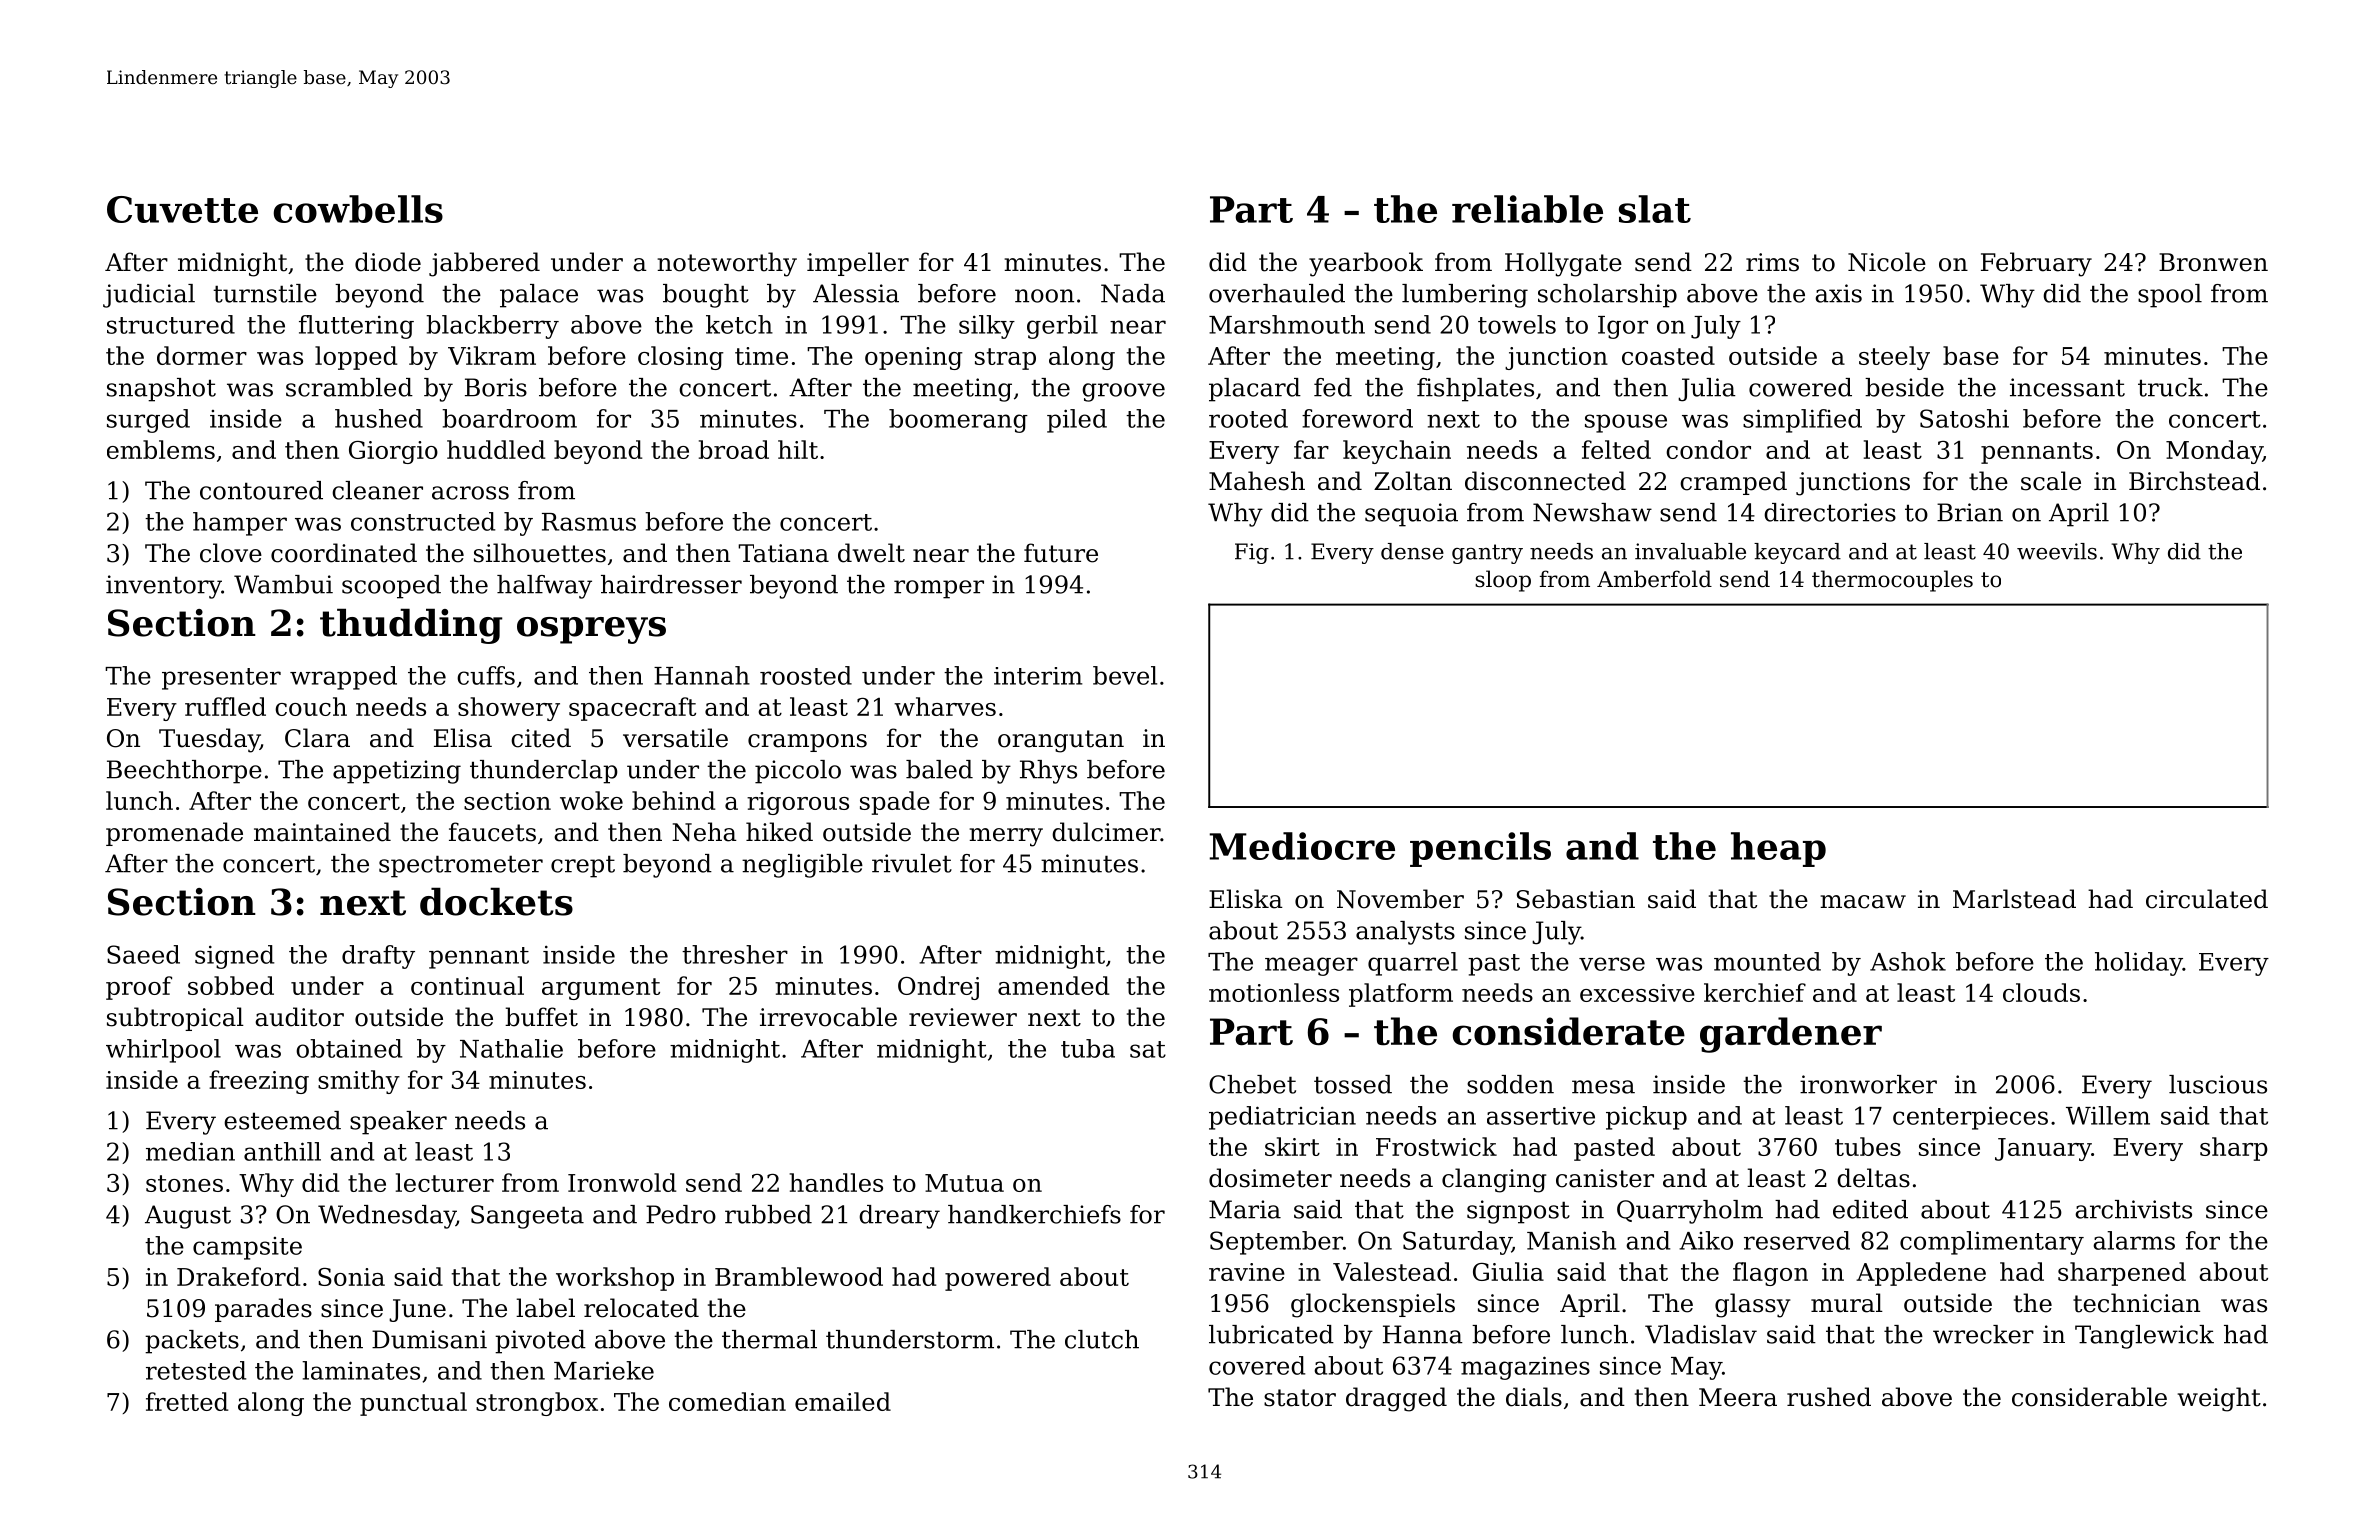 The width and height of the document is (2374, 1536). What do you see at coordinates (541, 1017) in the document?
I see `buffet` at bounding box center [541, 1017].
